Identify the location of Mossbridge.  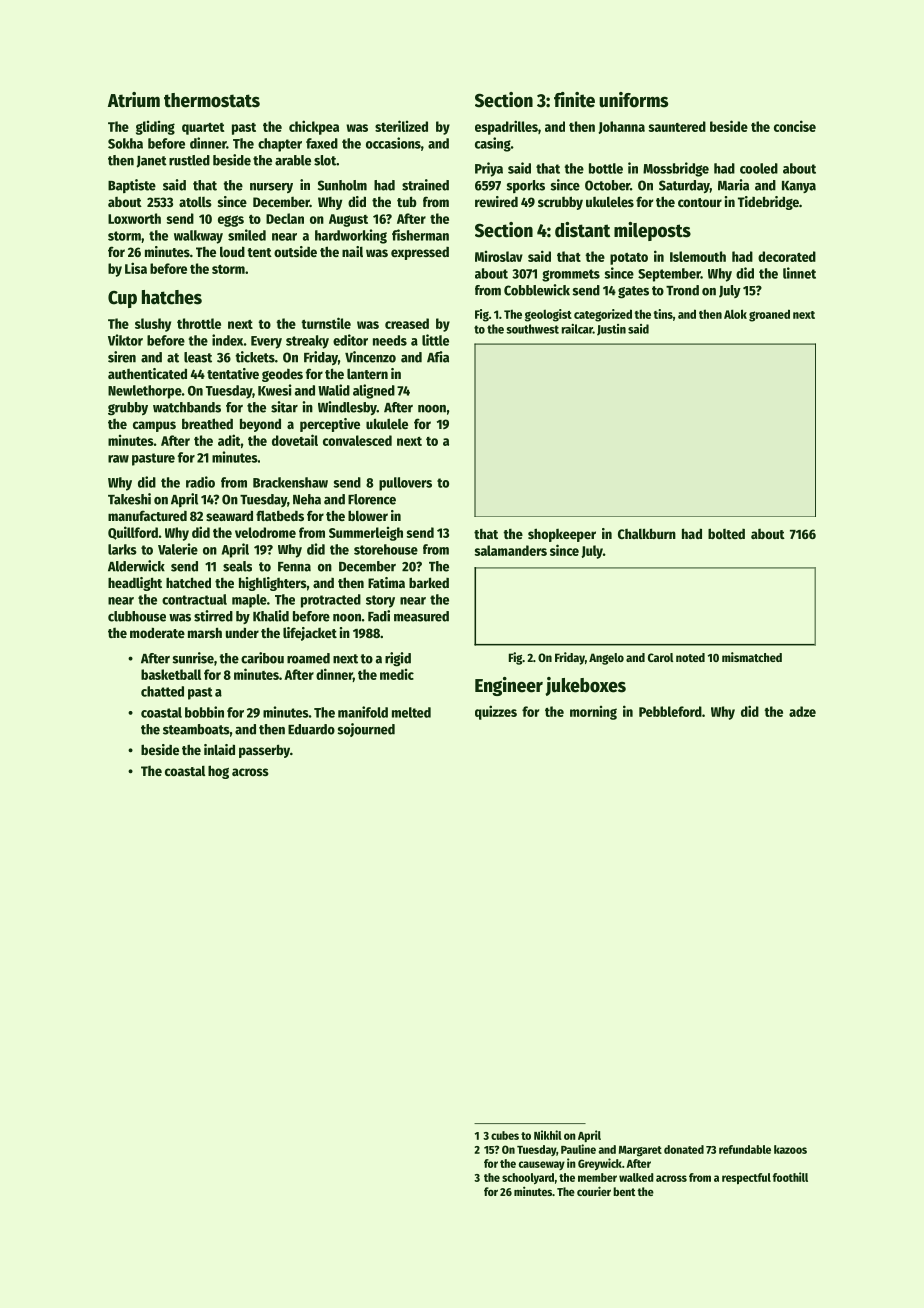
(676, 169).
